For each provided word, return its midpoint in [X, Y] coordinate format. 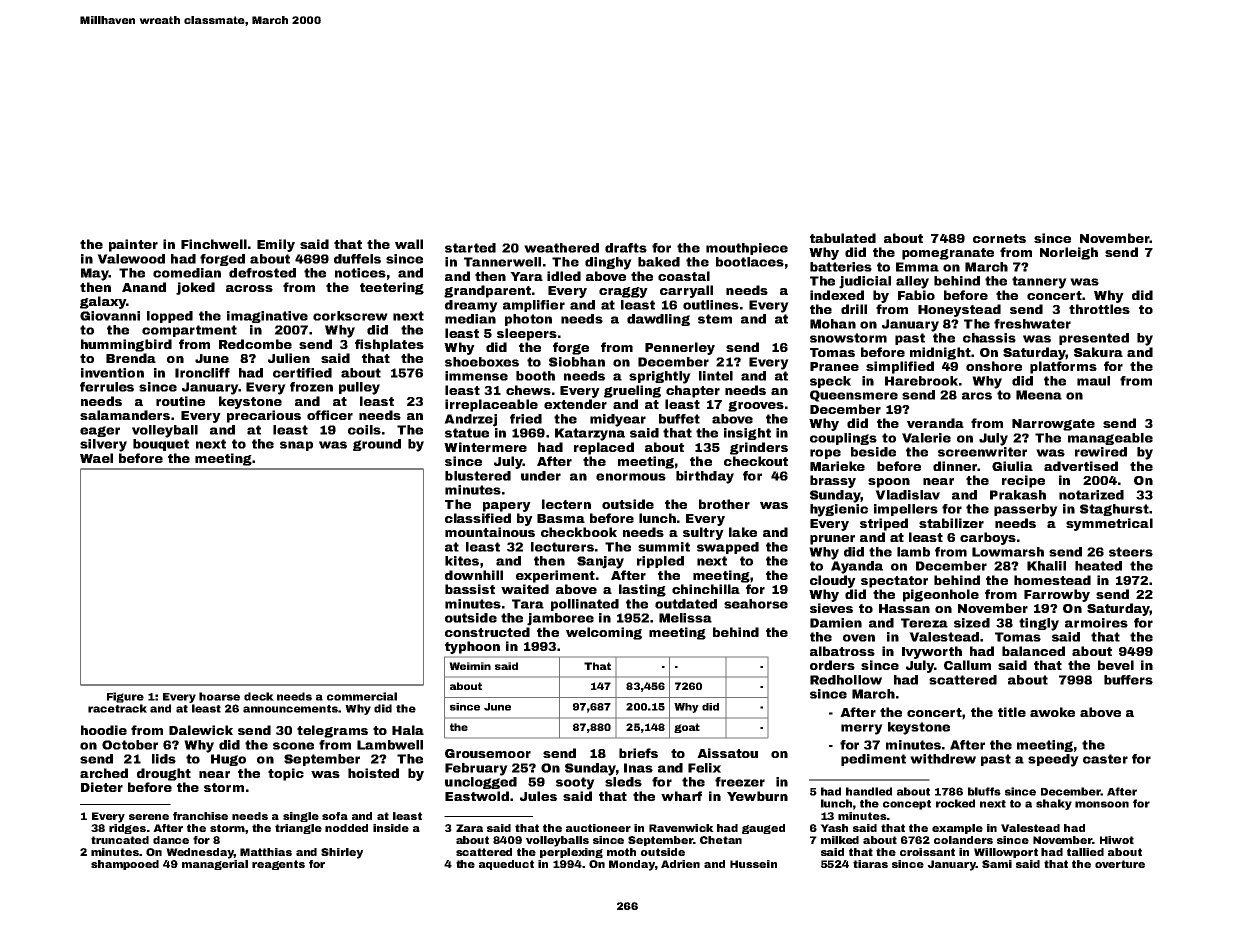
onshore [994, 366]
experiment [555, 576]
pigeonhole [941, 595]
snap [296, 446]
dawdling [658, 320]
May [94, 274]
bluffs [984, 791]
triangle [298, 829]
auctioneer [598, 828]
